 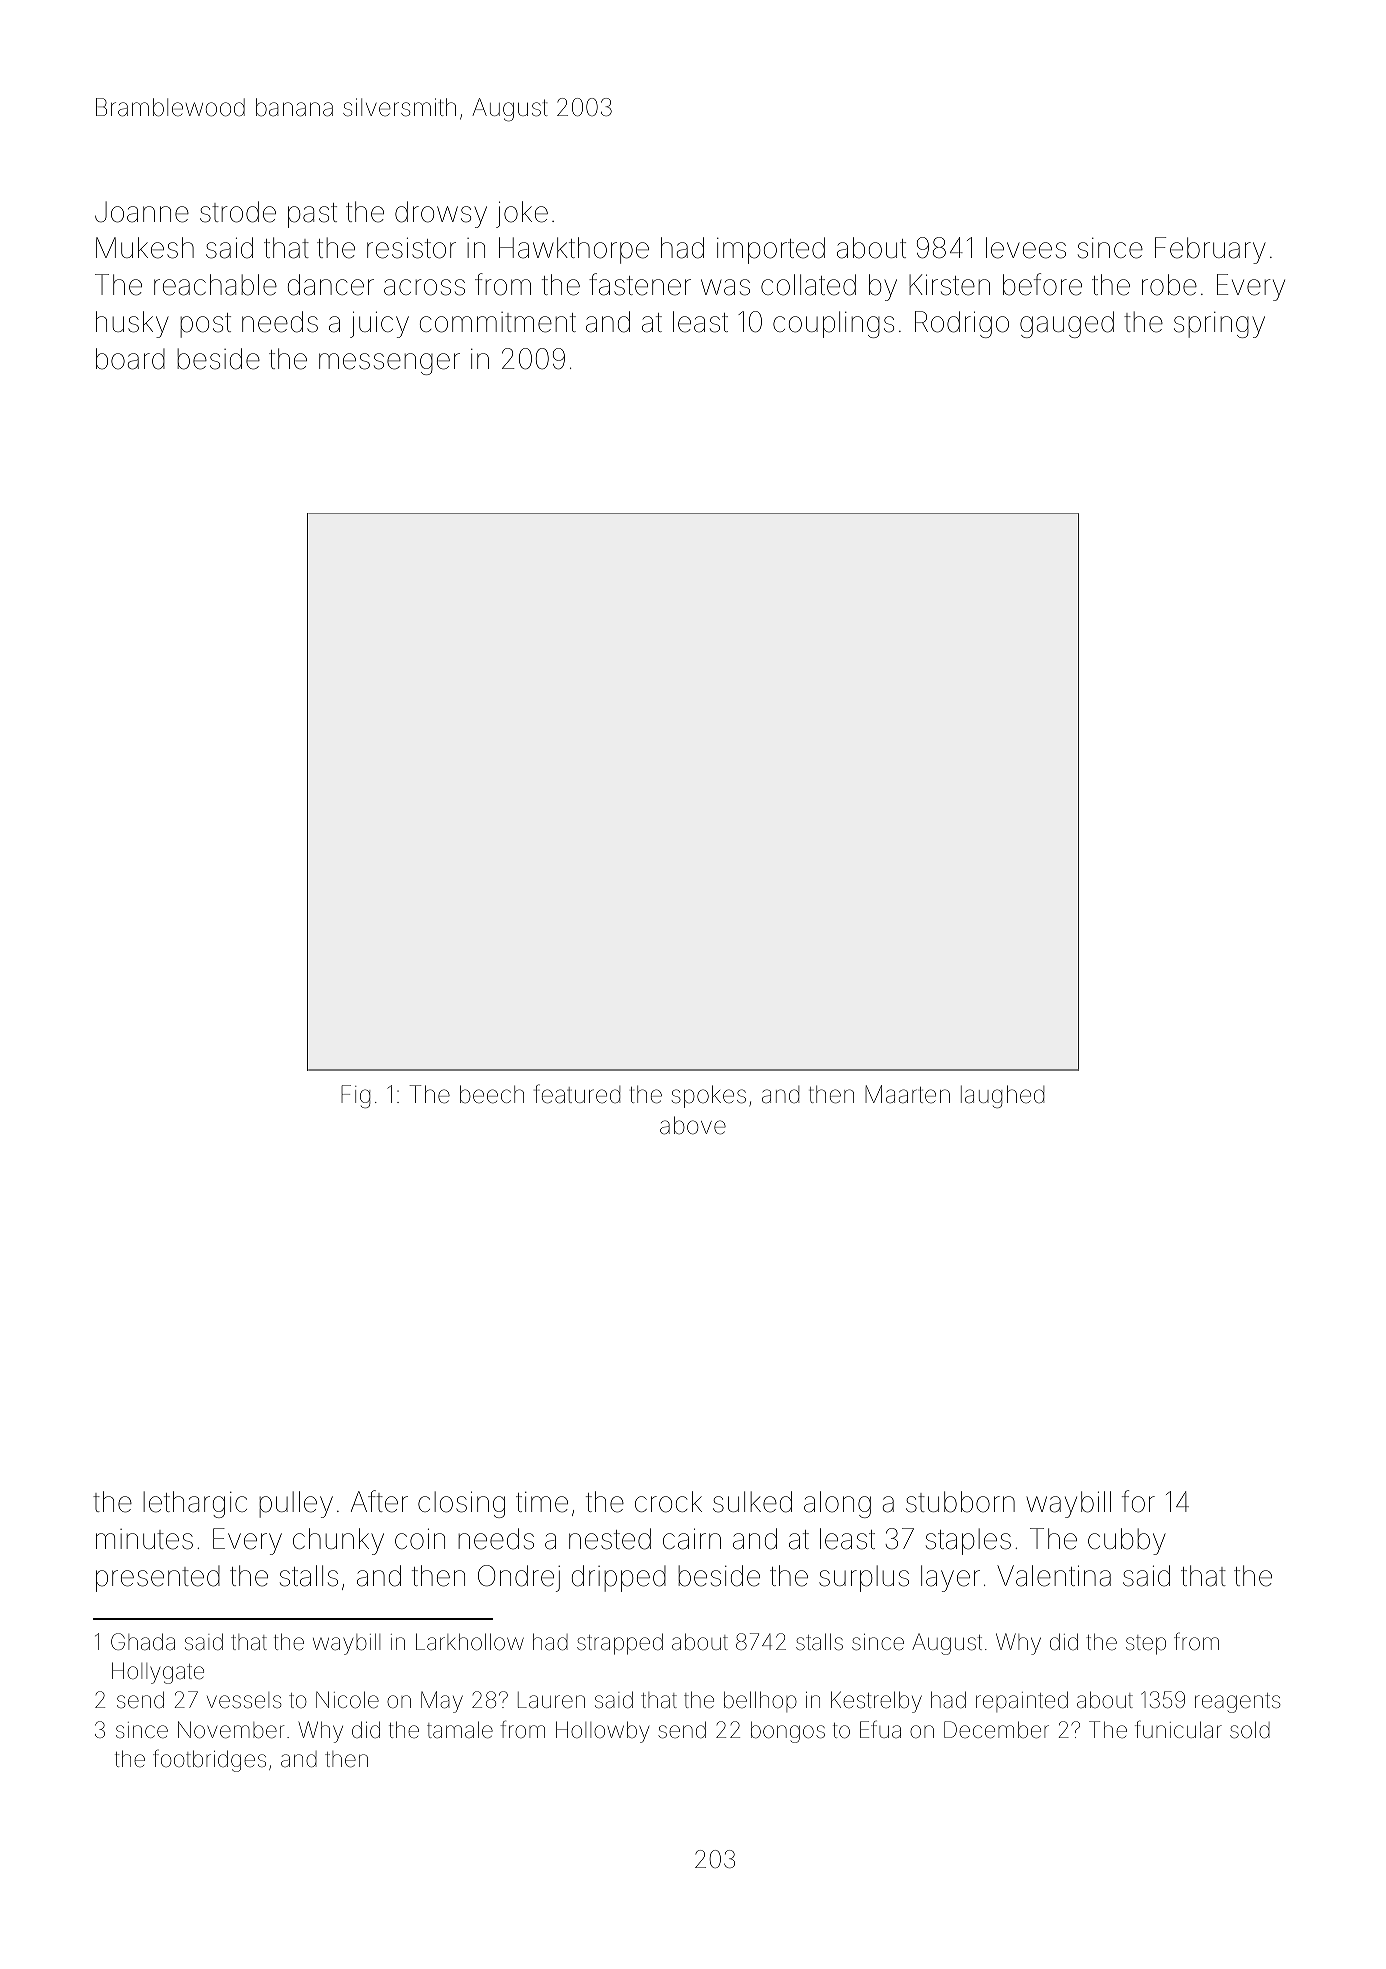 I want to click on dancer, so click(x=331, y=285).
